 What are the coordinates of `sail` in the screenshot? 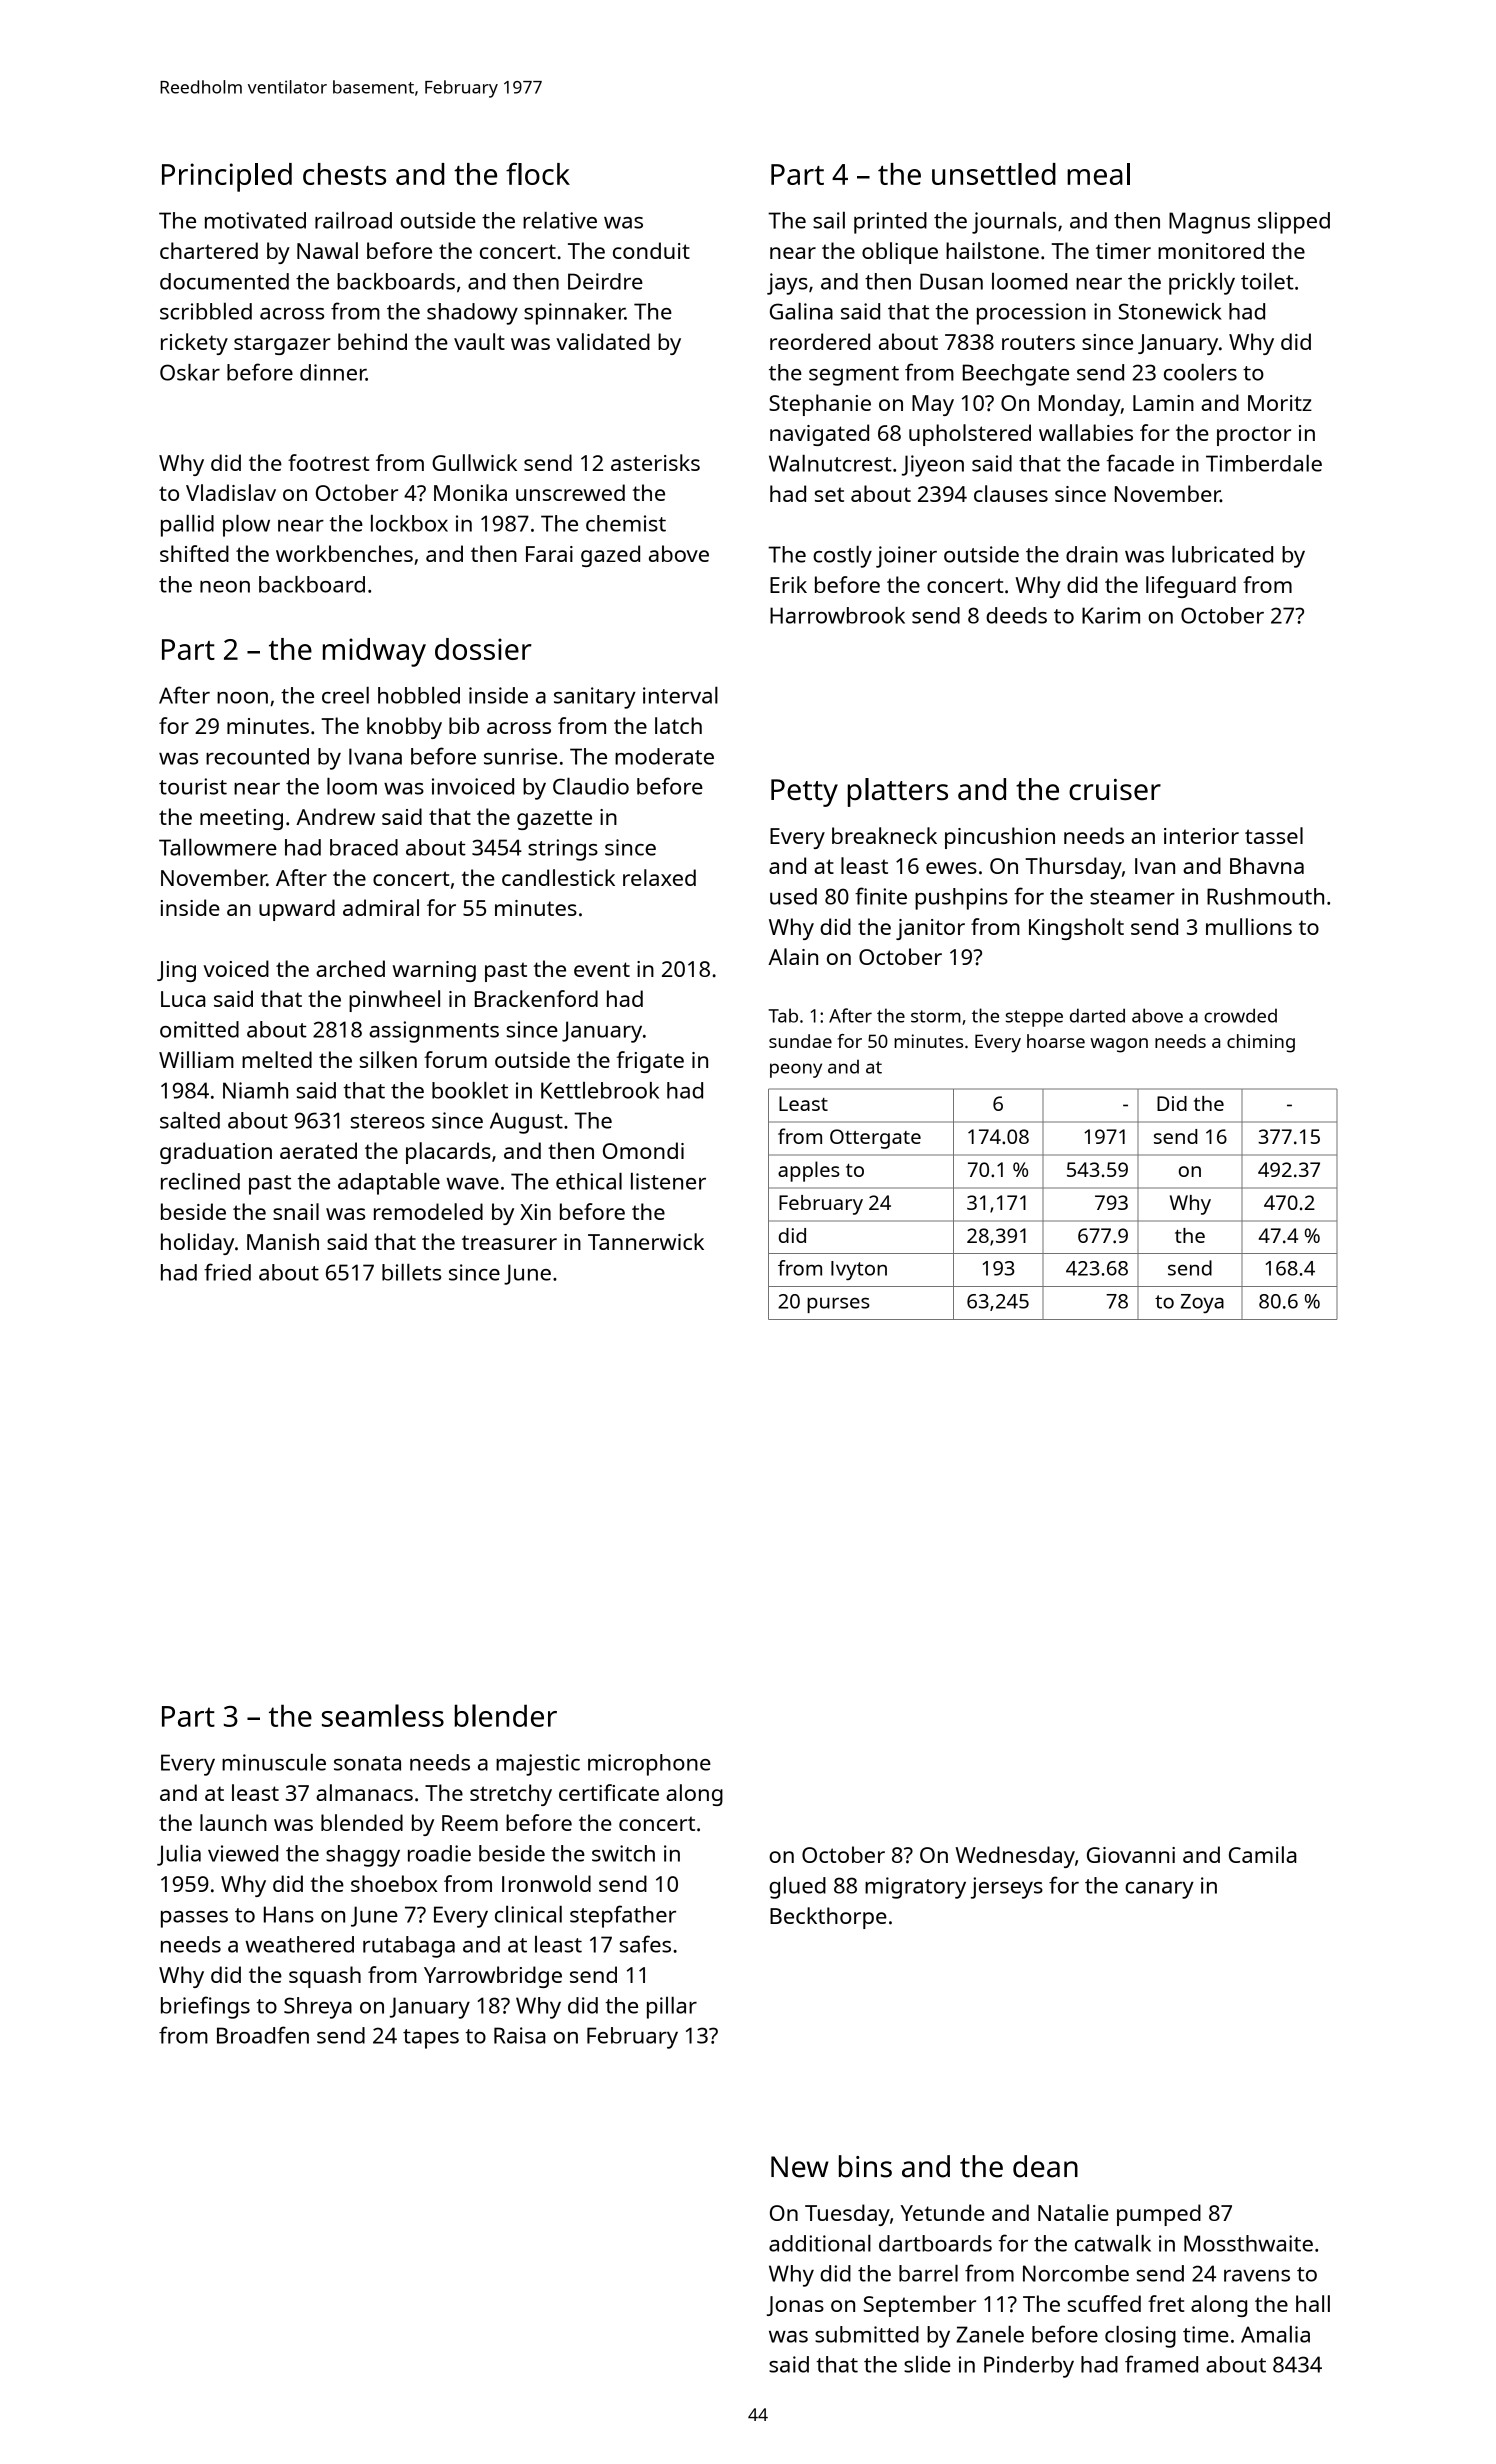 It's located at (829, 220).
